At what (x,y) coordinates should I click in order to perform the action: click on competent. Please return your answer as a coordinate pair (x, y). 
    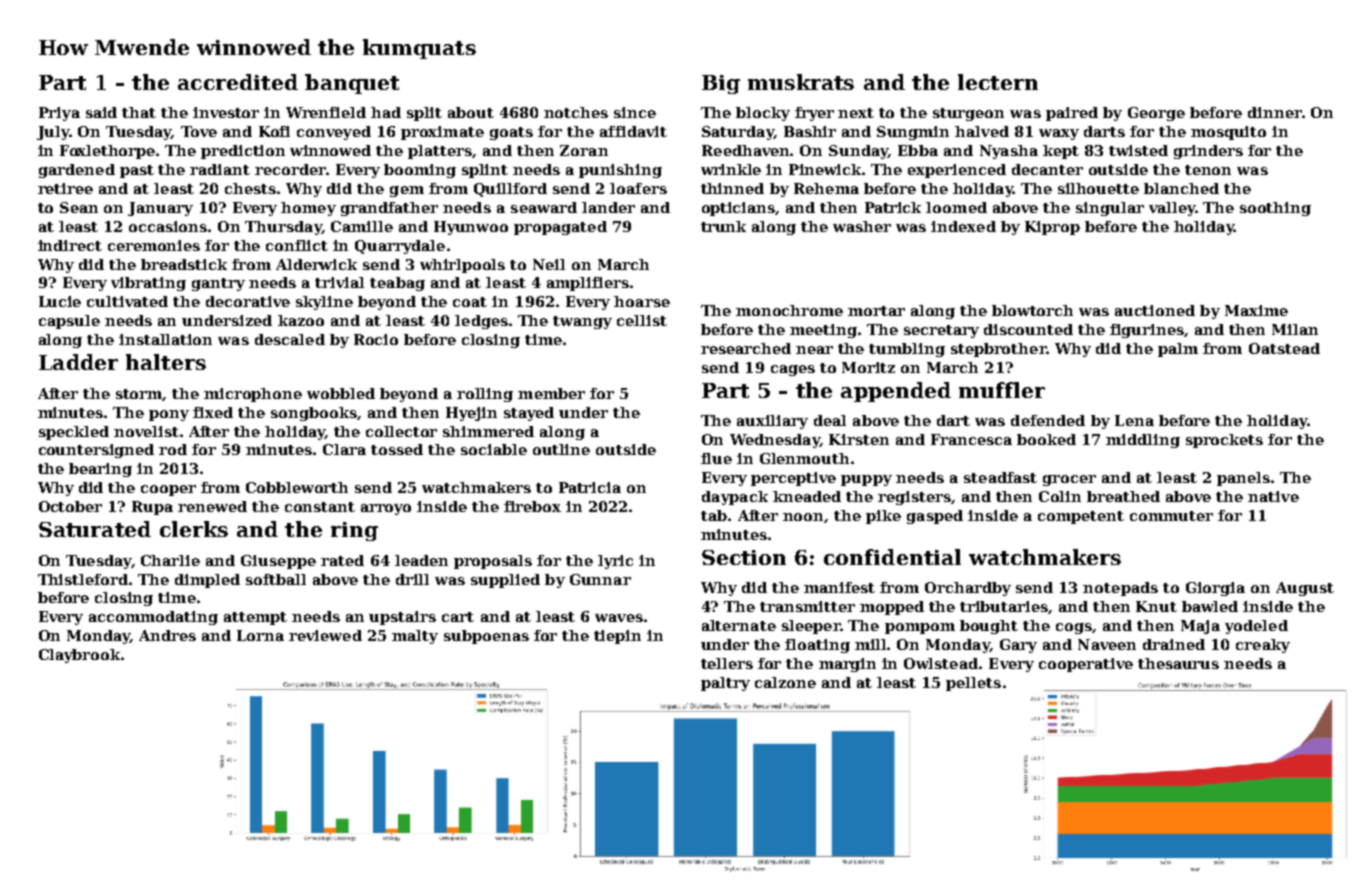
    Looking at the image, I should click on (1081, 517).
